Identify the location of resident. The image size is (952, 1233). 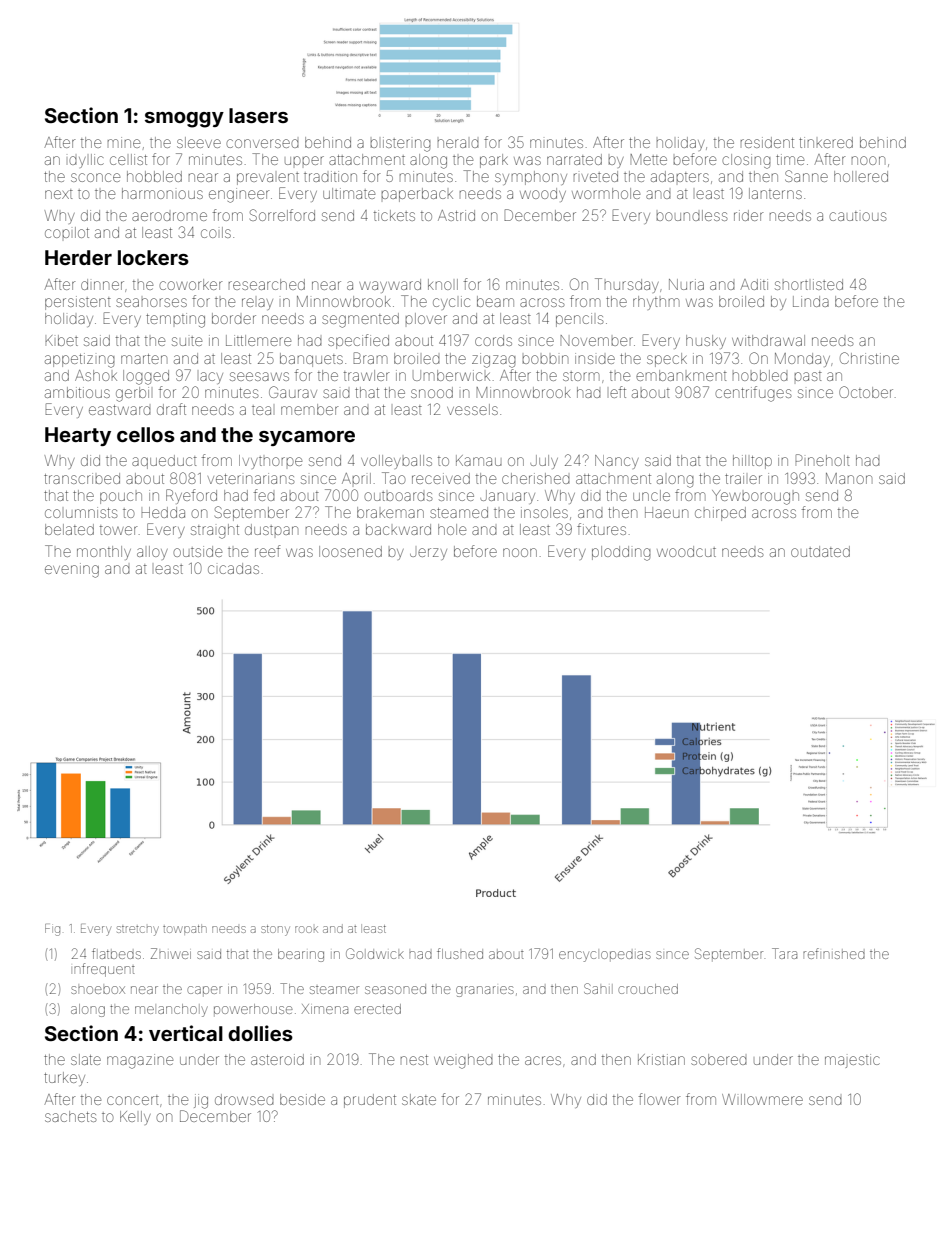
(767, 142).
